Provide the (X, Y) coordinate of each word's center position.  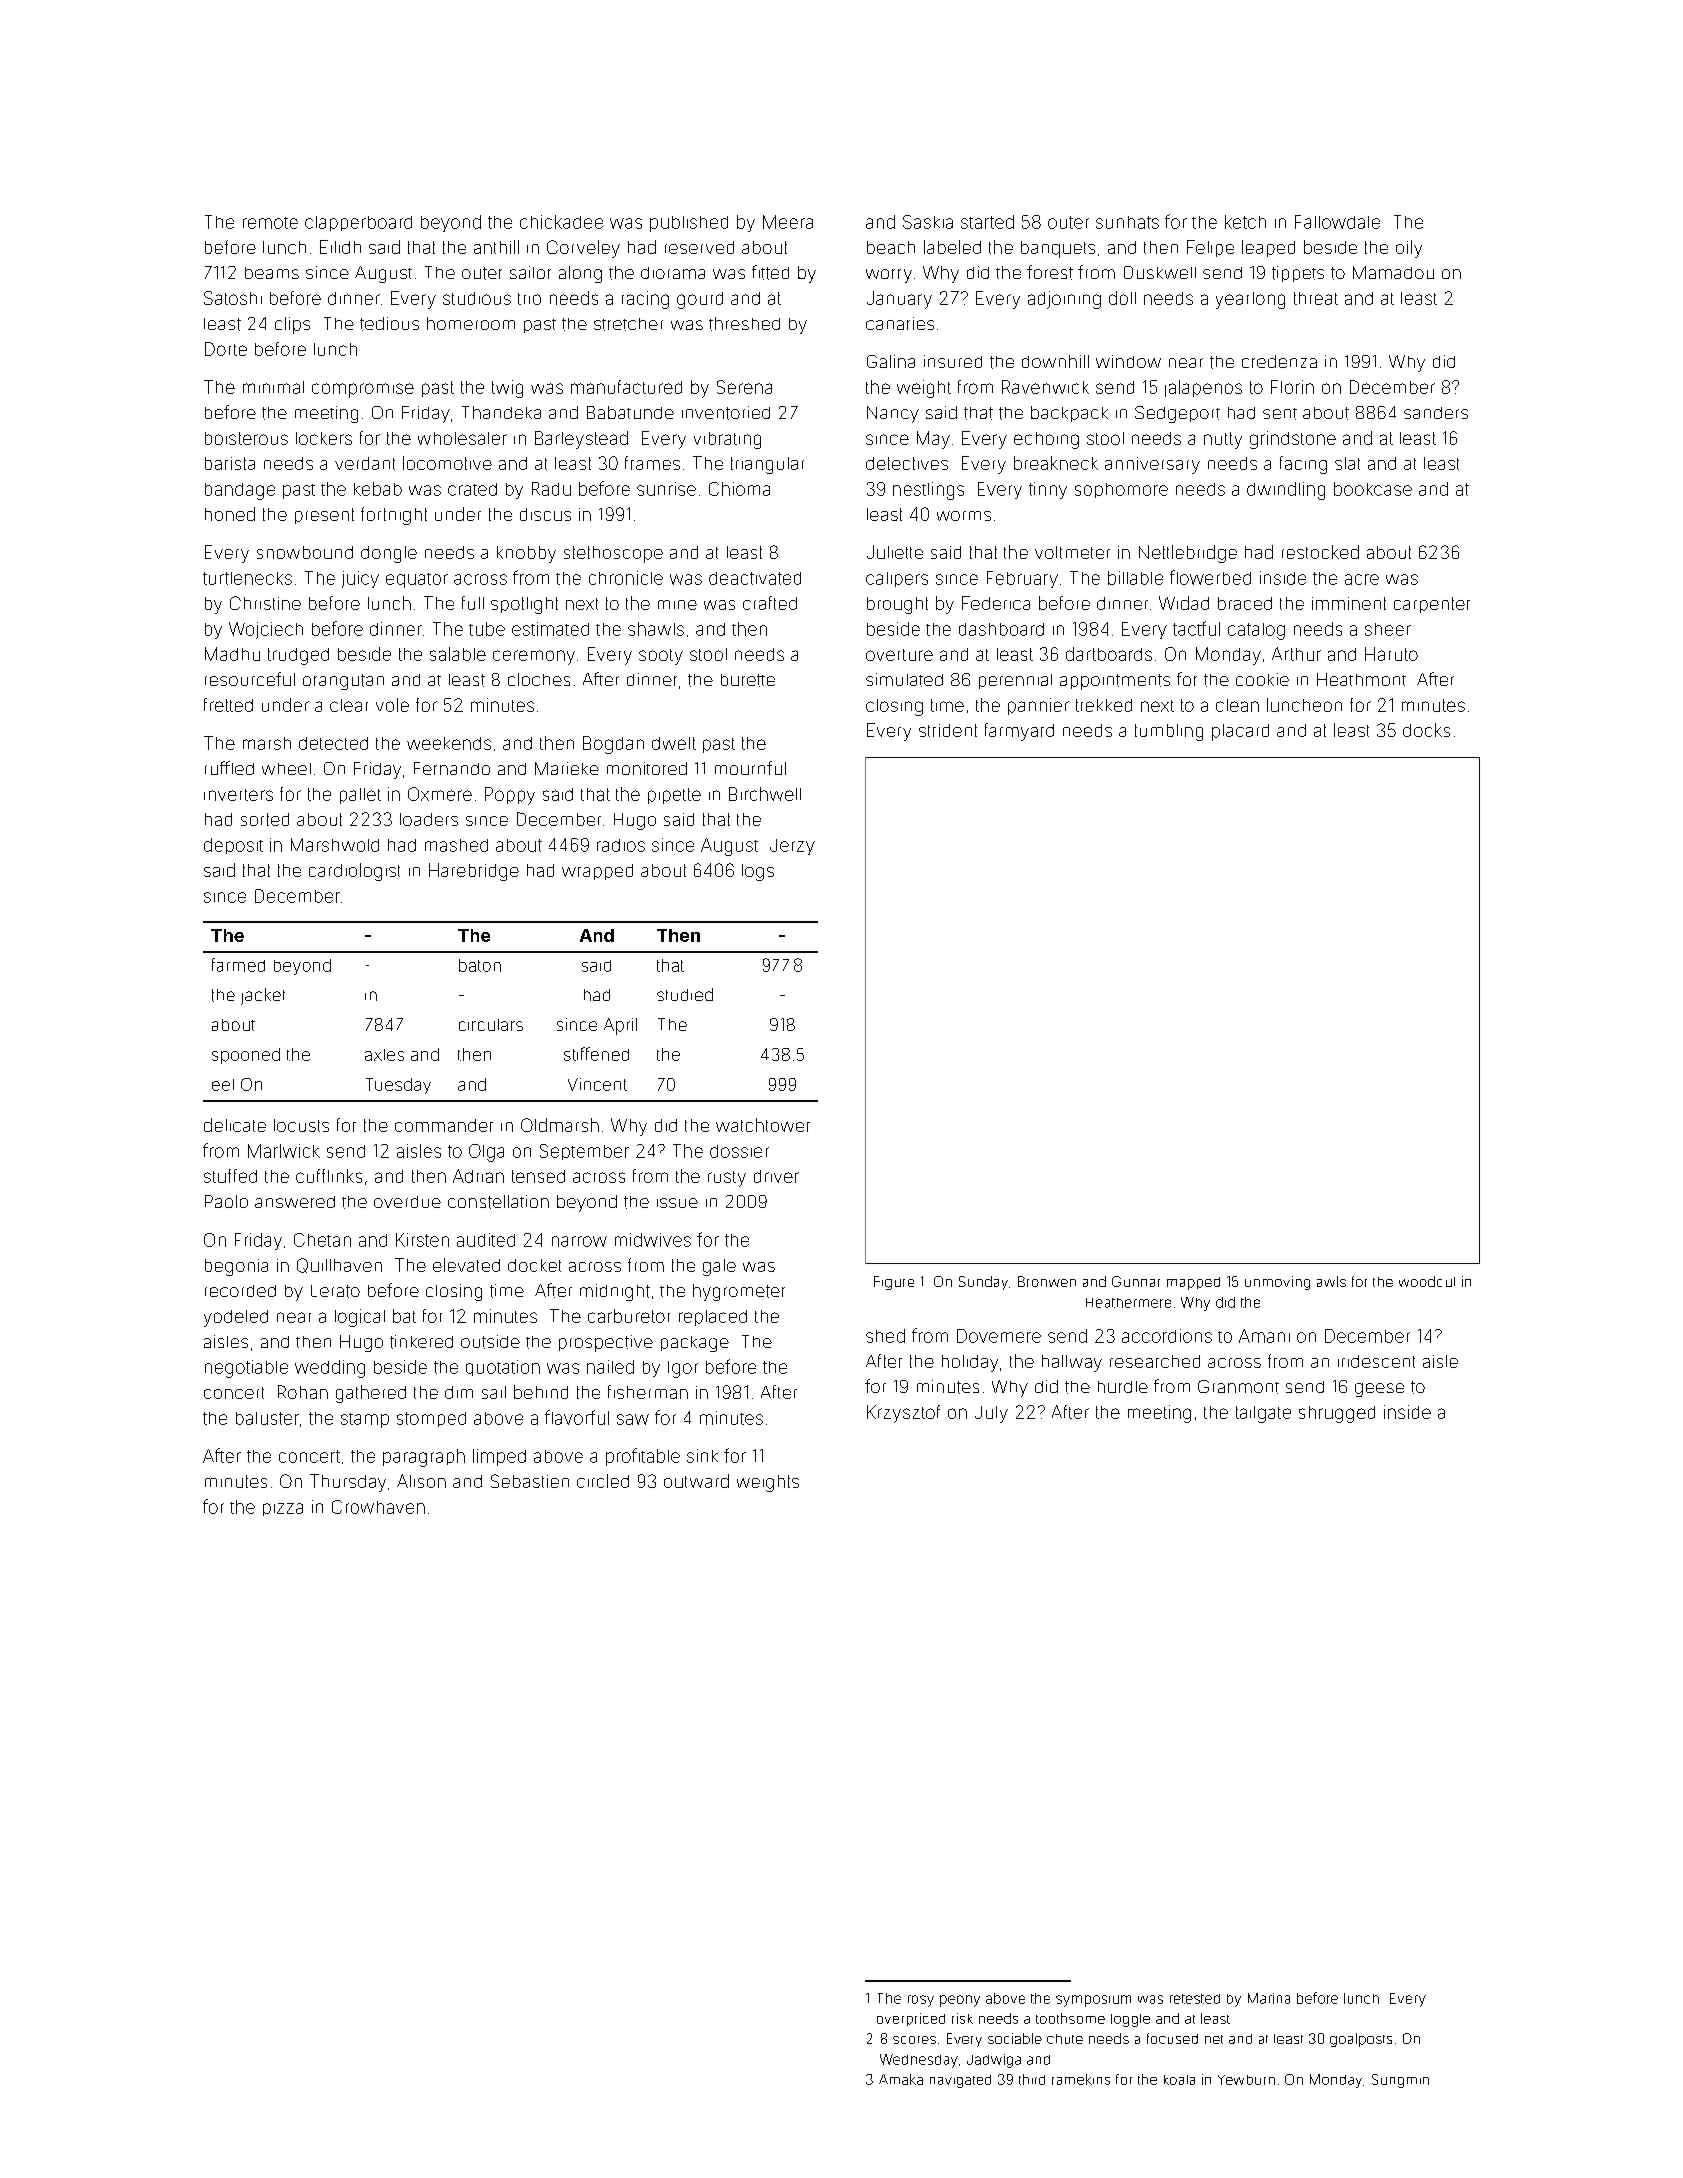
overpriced (911, 2019)
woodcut (1427, 1281)
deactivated (755, 578)
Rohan (303, 1392)
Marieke (567, 768)
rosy (921, 2001)
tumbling (1169, 732)
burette (748, 680)
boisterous (246, 438)
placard (1240, 732)
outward (696, 1481)
